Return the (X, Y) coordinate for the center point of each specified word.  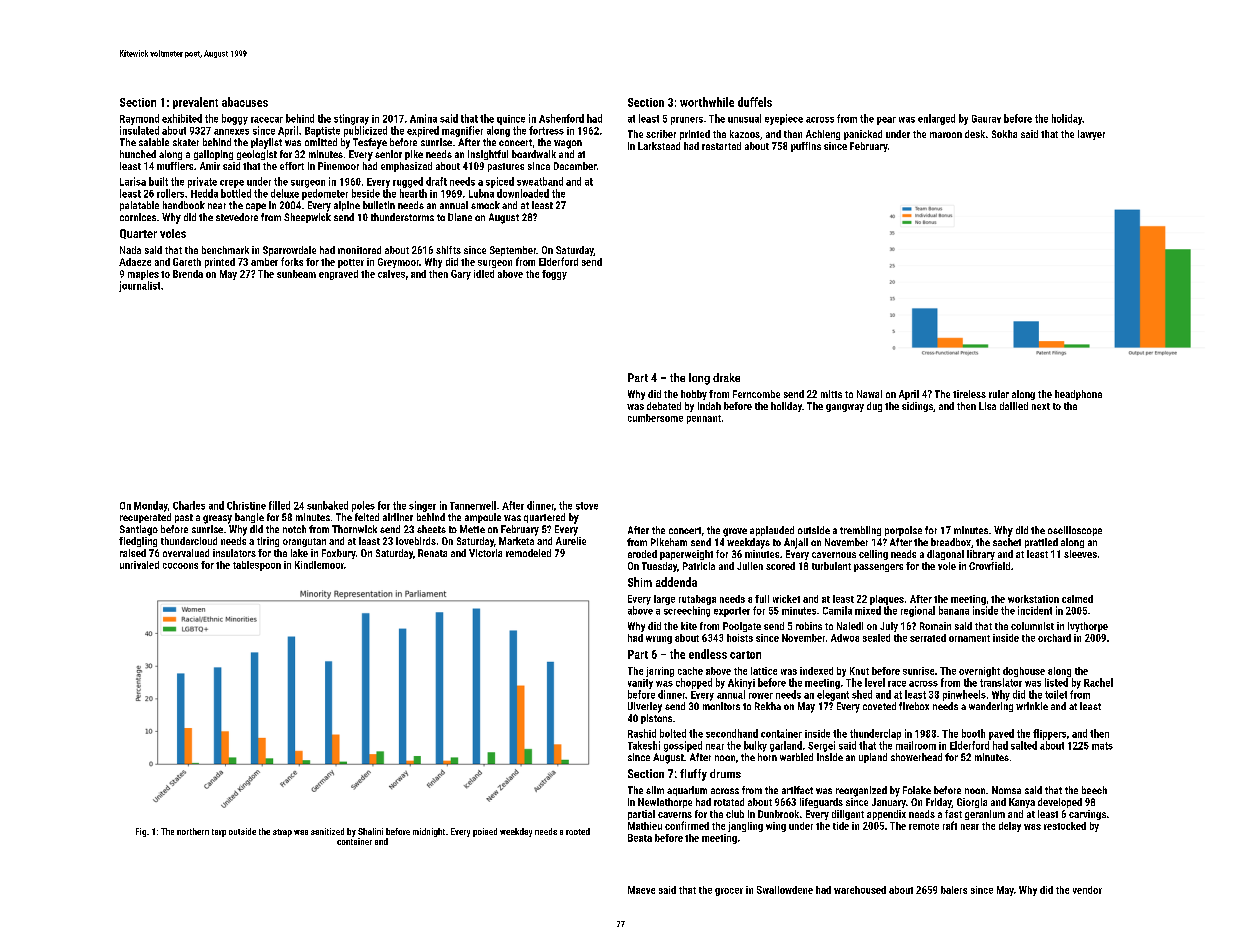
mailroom (916, 745)
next (1041, 406)
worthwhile (707, 102)
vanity (640, 684)
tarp (219, 833)
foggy (554, 275)
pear (886, 121)
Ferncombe (756, 394)
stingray (351, 119)
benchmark (225, 250)
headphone (1078, 395)
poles (363, 506)
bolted (673, 733)
